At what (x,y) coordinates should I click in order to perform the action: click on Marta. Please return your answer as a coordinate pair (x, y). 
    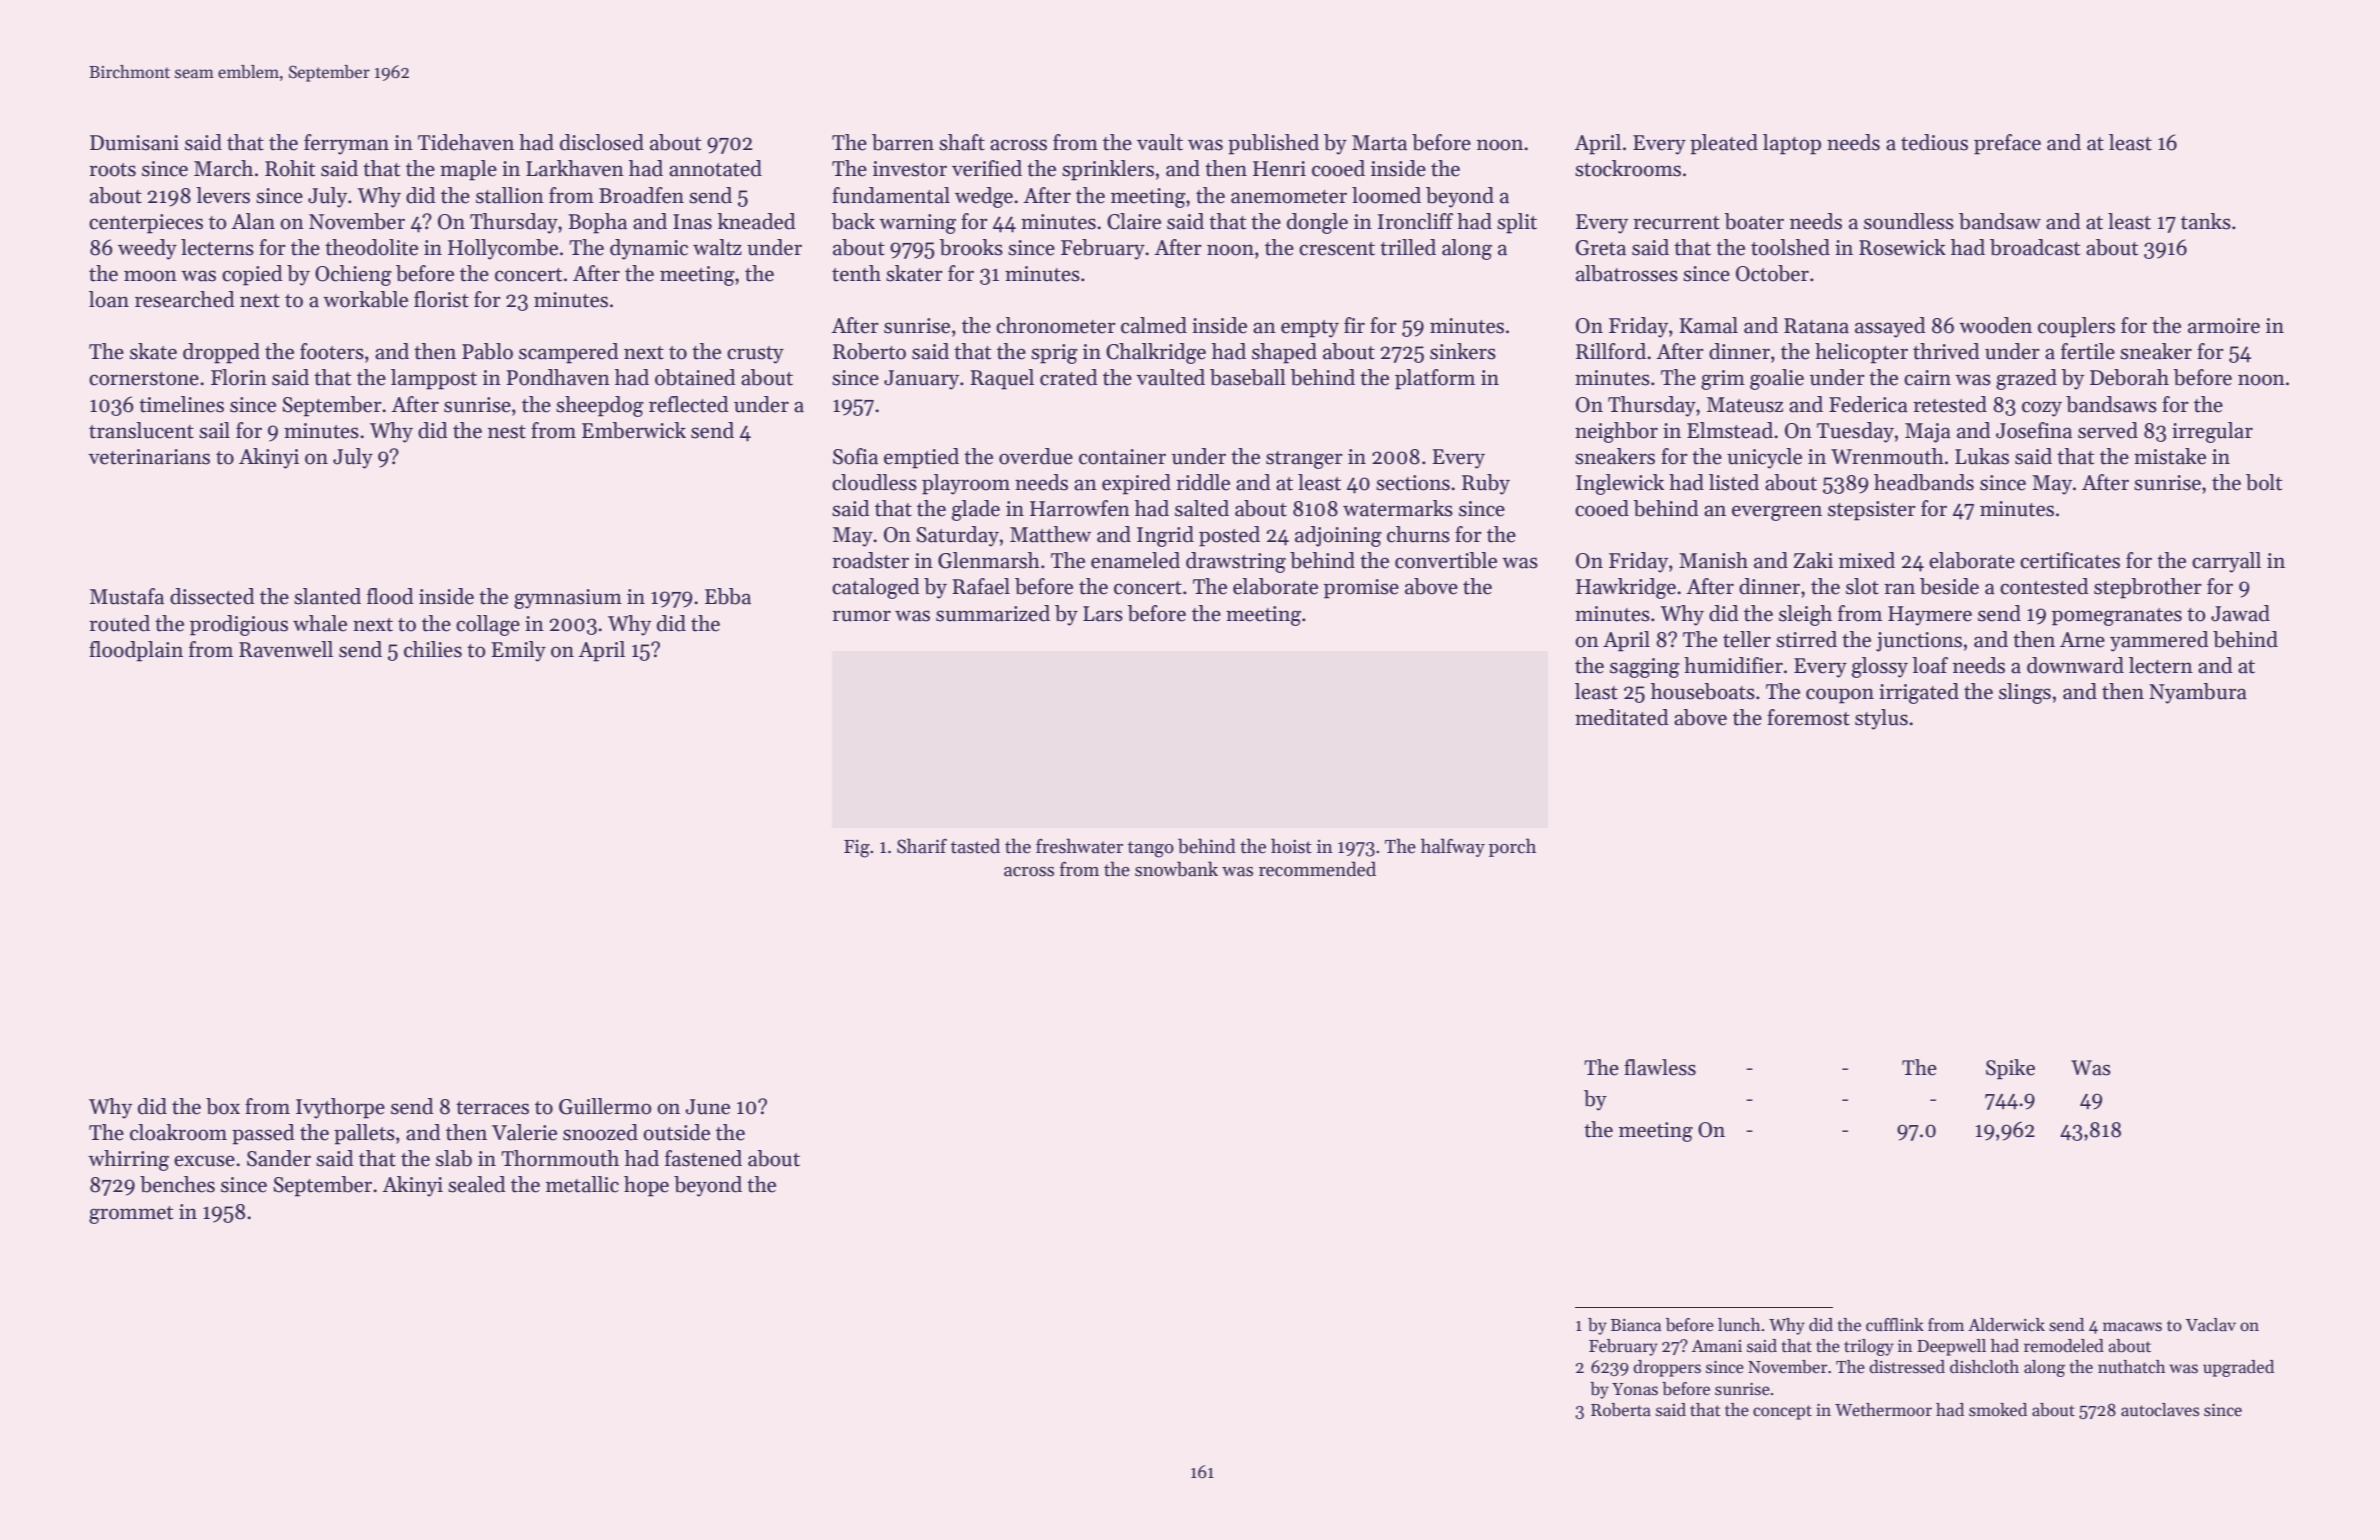
    Looking at the image, I should click on (1379, 143).
